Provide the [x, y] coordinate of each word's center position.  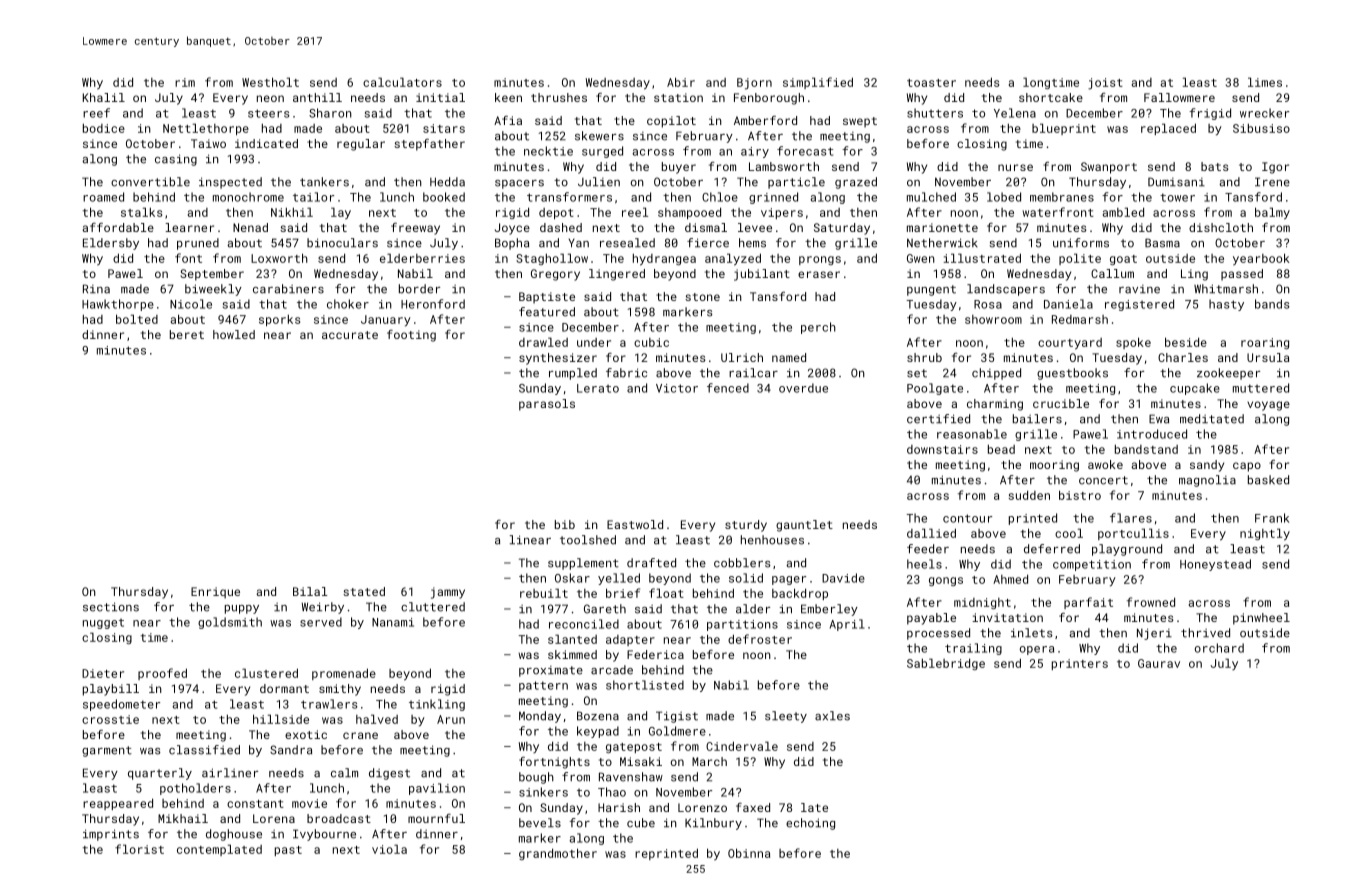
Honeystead [1215, 565]
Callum [1112, 273]
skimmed [572, 654]
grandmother [558, 854]
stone [702, 297]
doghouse [234, 835]
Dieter [103, 673]
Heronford [433, 304]
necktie [548, 151]
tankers [324, 182]
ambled [1123, 212]
